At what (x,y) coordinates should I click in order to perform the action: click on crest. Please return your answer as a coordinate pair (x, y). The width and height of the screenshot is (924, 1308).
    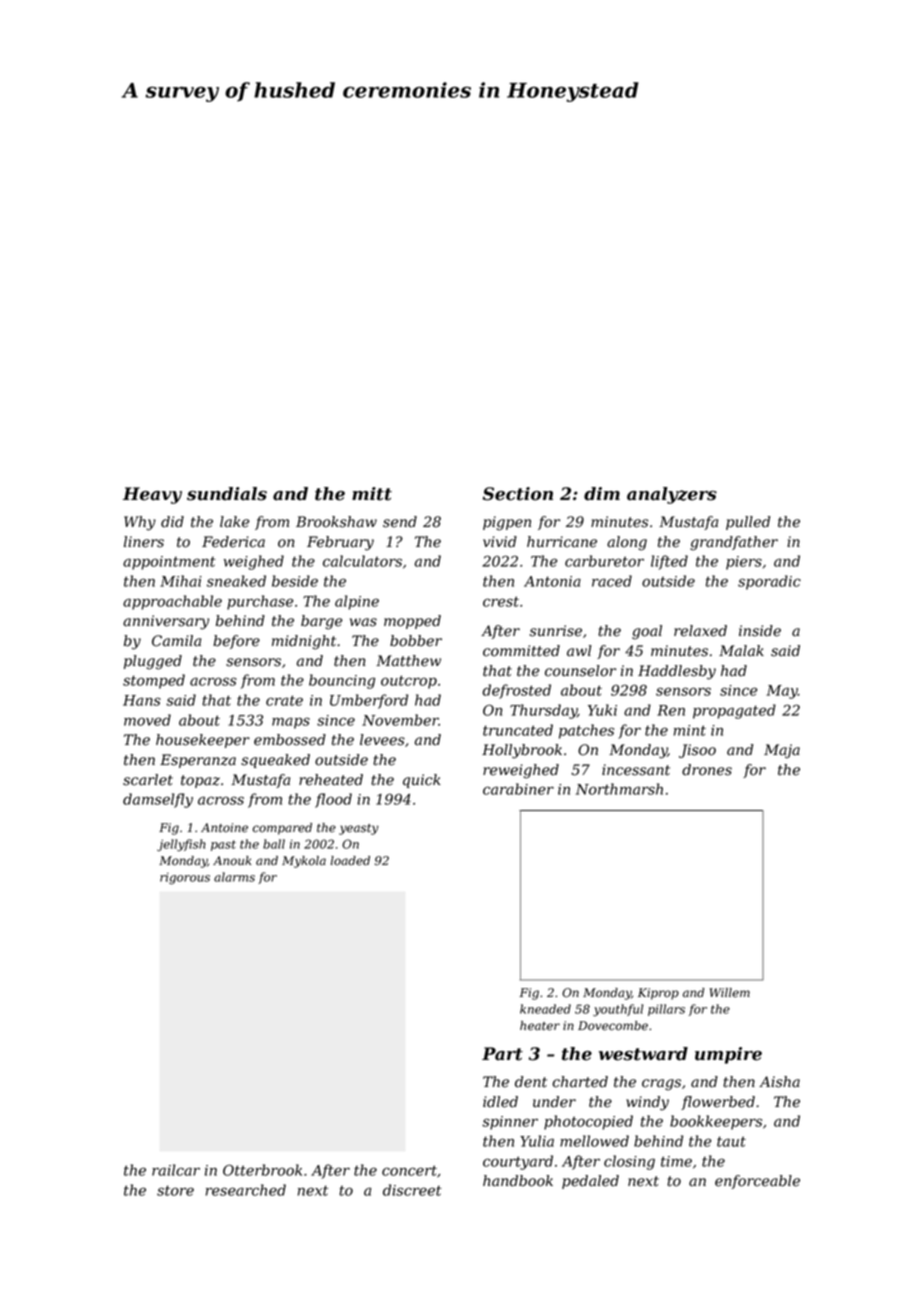
    Looking at the image, I should click on (501, 601).
